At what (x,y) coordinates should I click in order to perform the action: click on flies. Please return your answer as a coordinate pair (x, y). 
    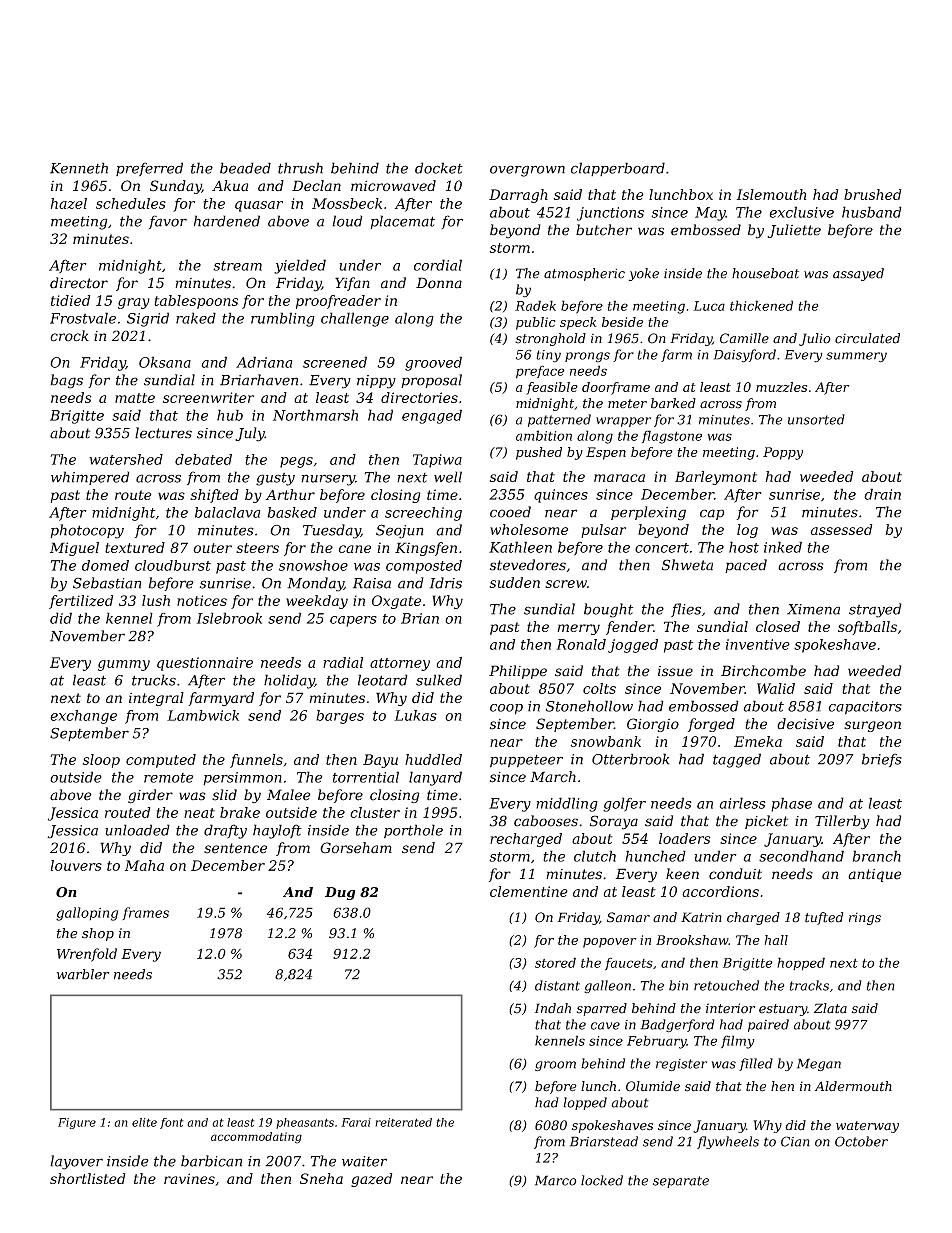
    Looking at the image, I should click on (686, 610).
